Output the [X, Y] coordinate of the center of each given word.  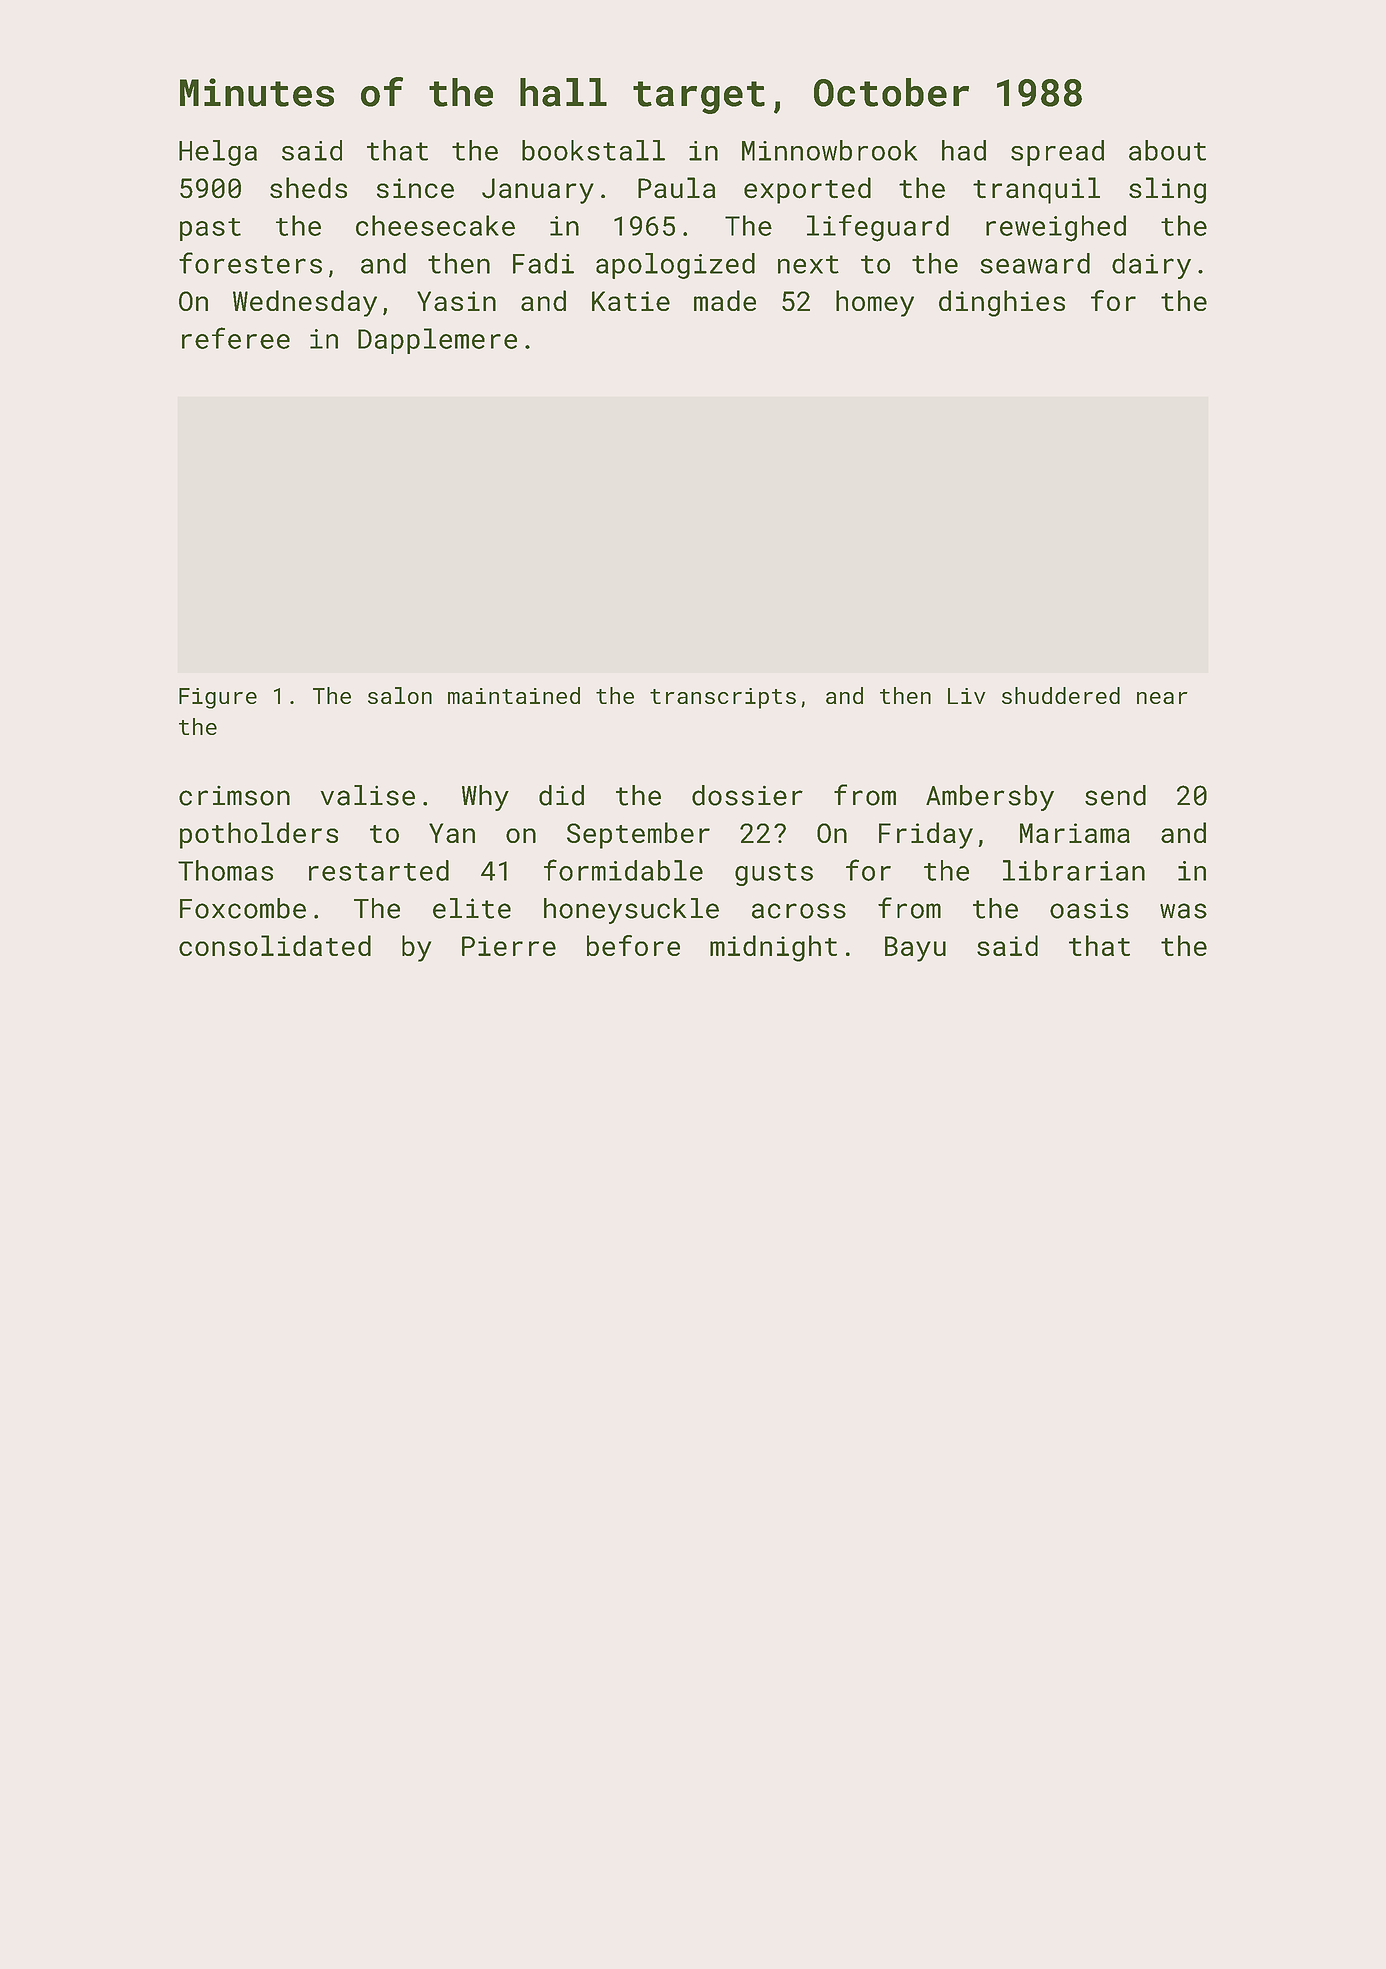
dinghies [1002, 303]
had [964, 150]
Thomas [225, 870]
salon [400, 695]
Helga [218, 153]
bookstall [593, 150]
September [638, 835]
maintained [514, 695]
